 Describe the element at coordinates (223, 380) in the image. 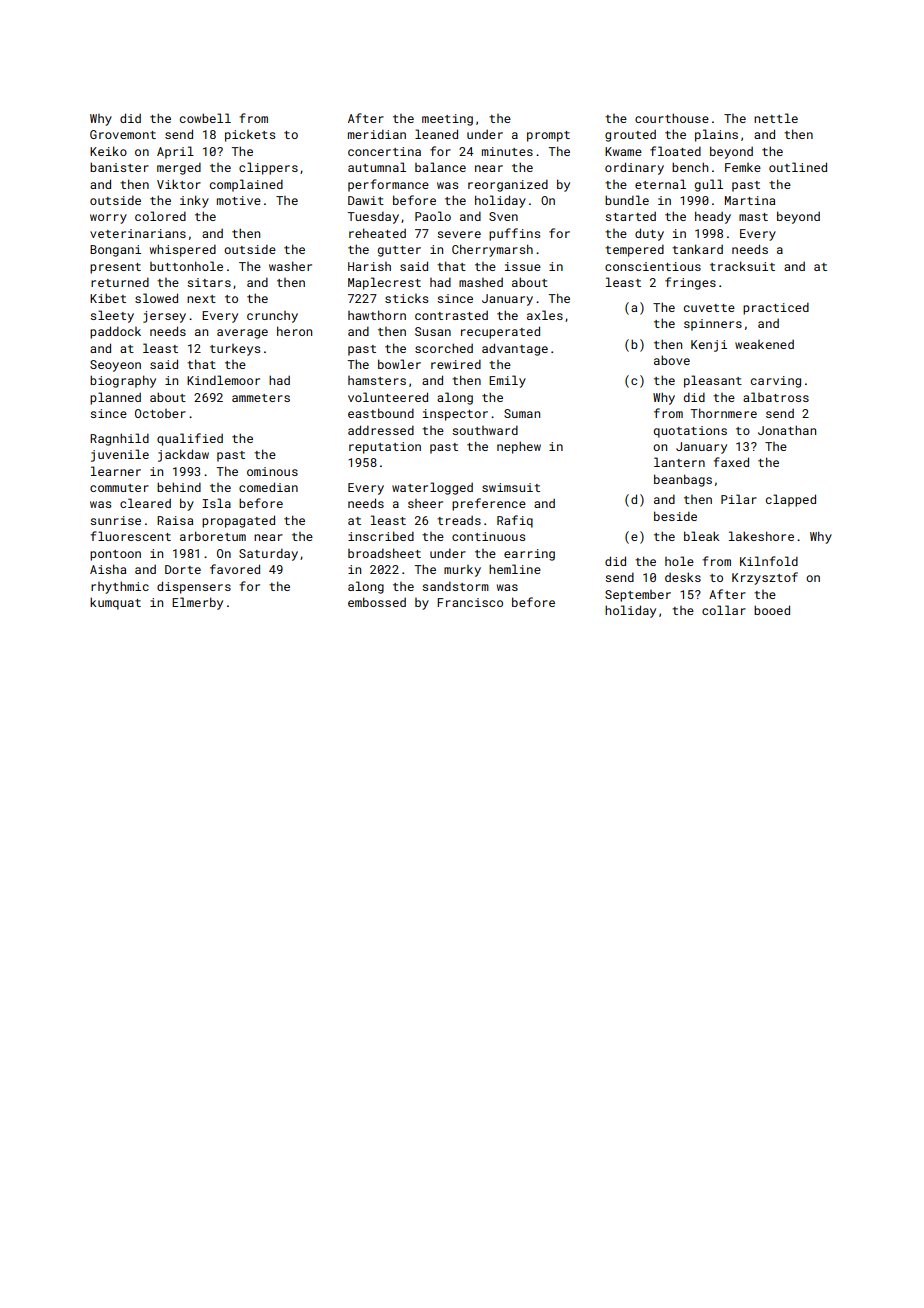

I see `Kindlemoor` at that location.
